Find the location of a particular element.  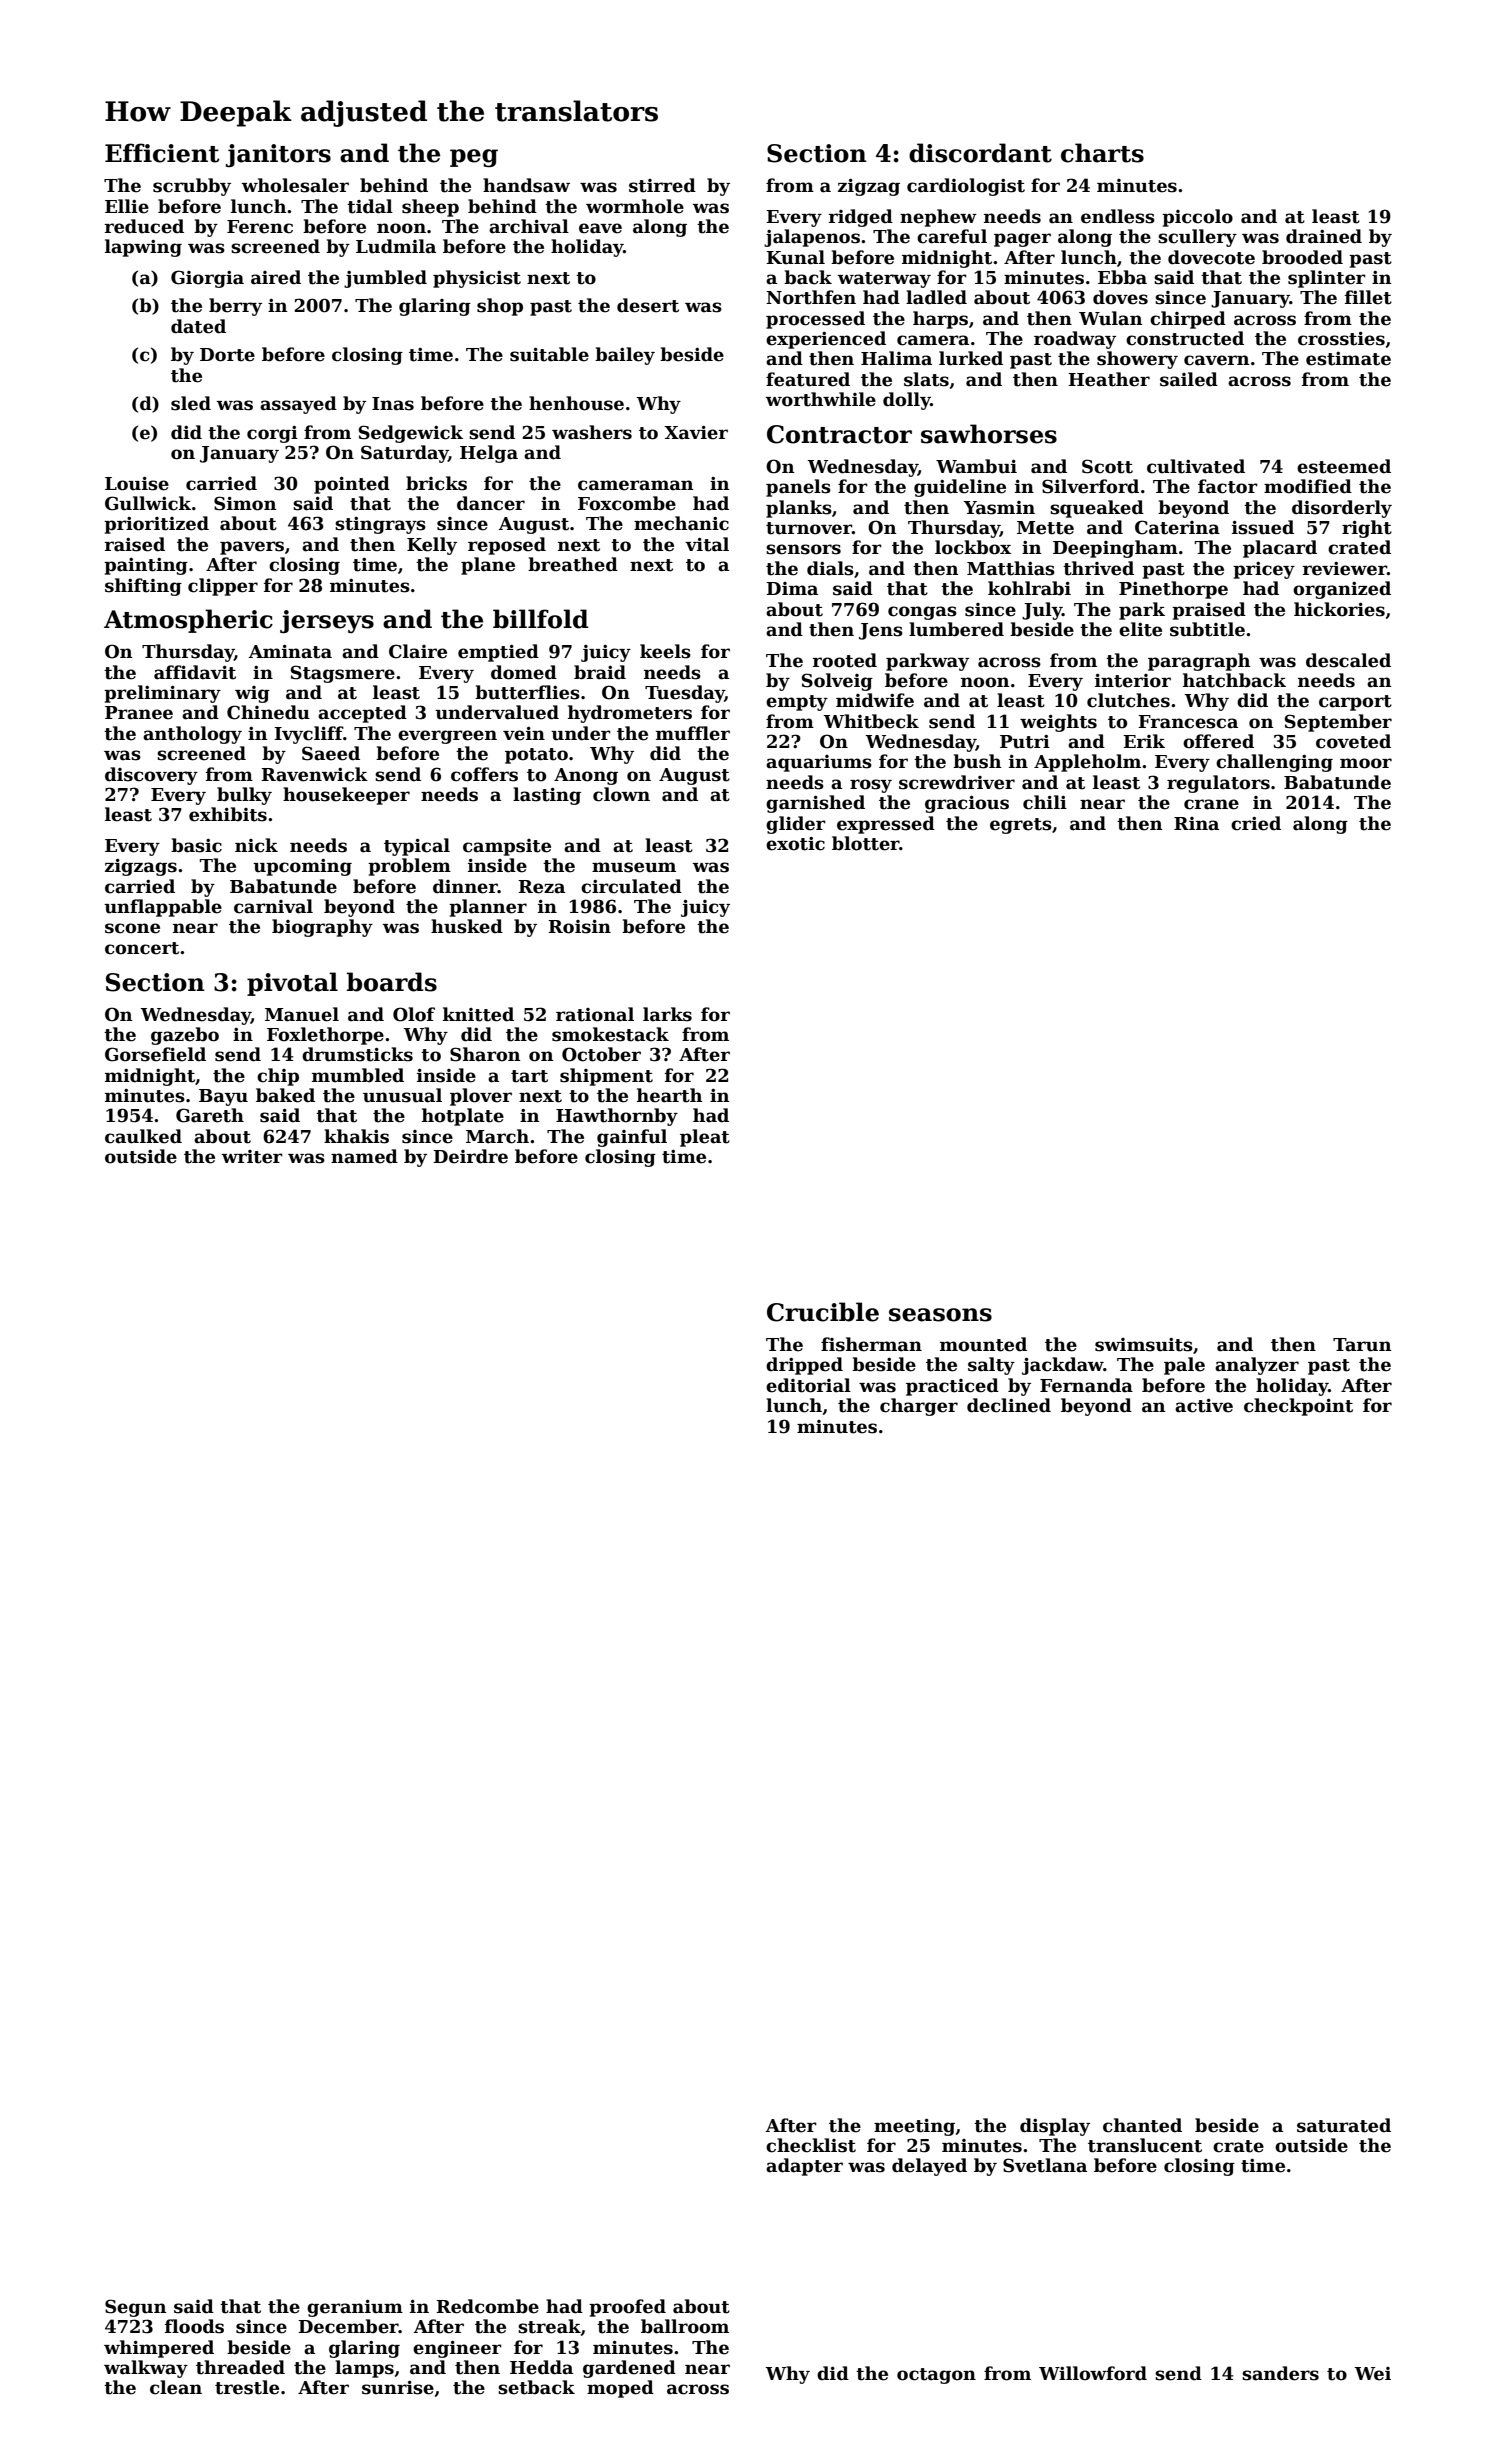

baked is located at coordinates (285, 1095).
